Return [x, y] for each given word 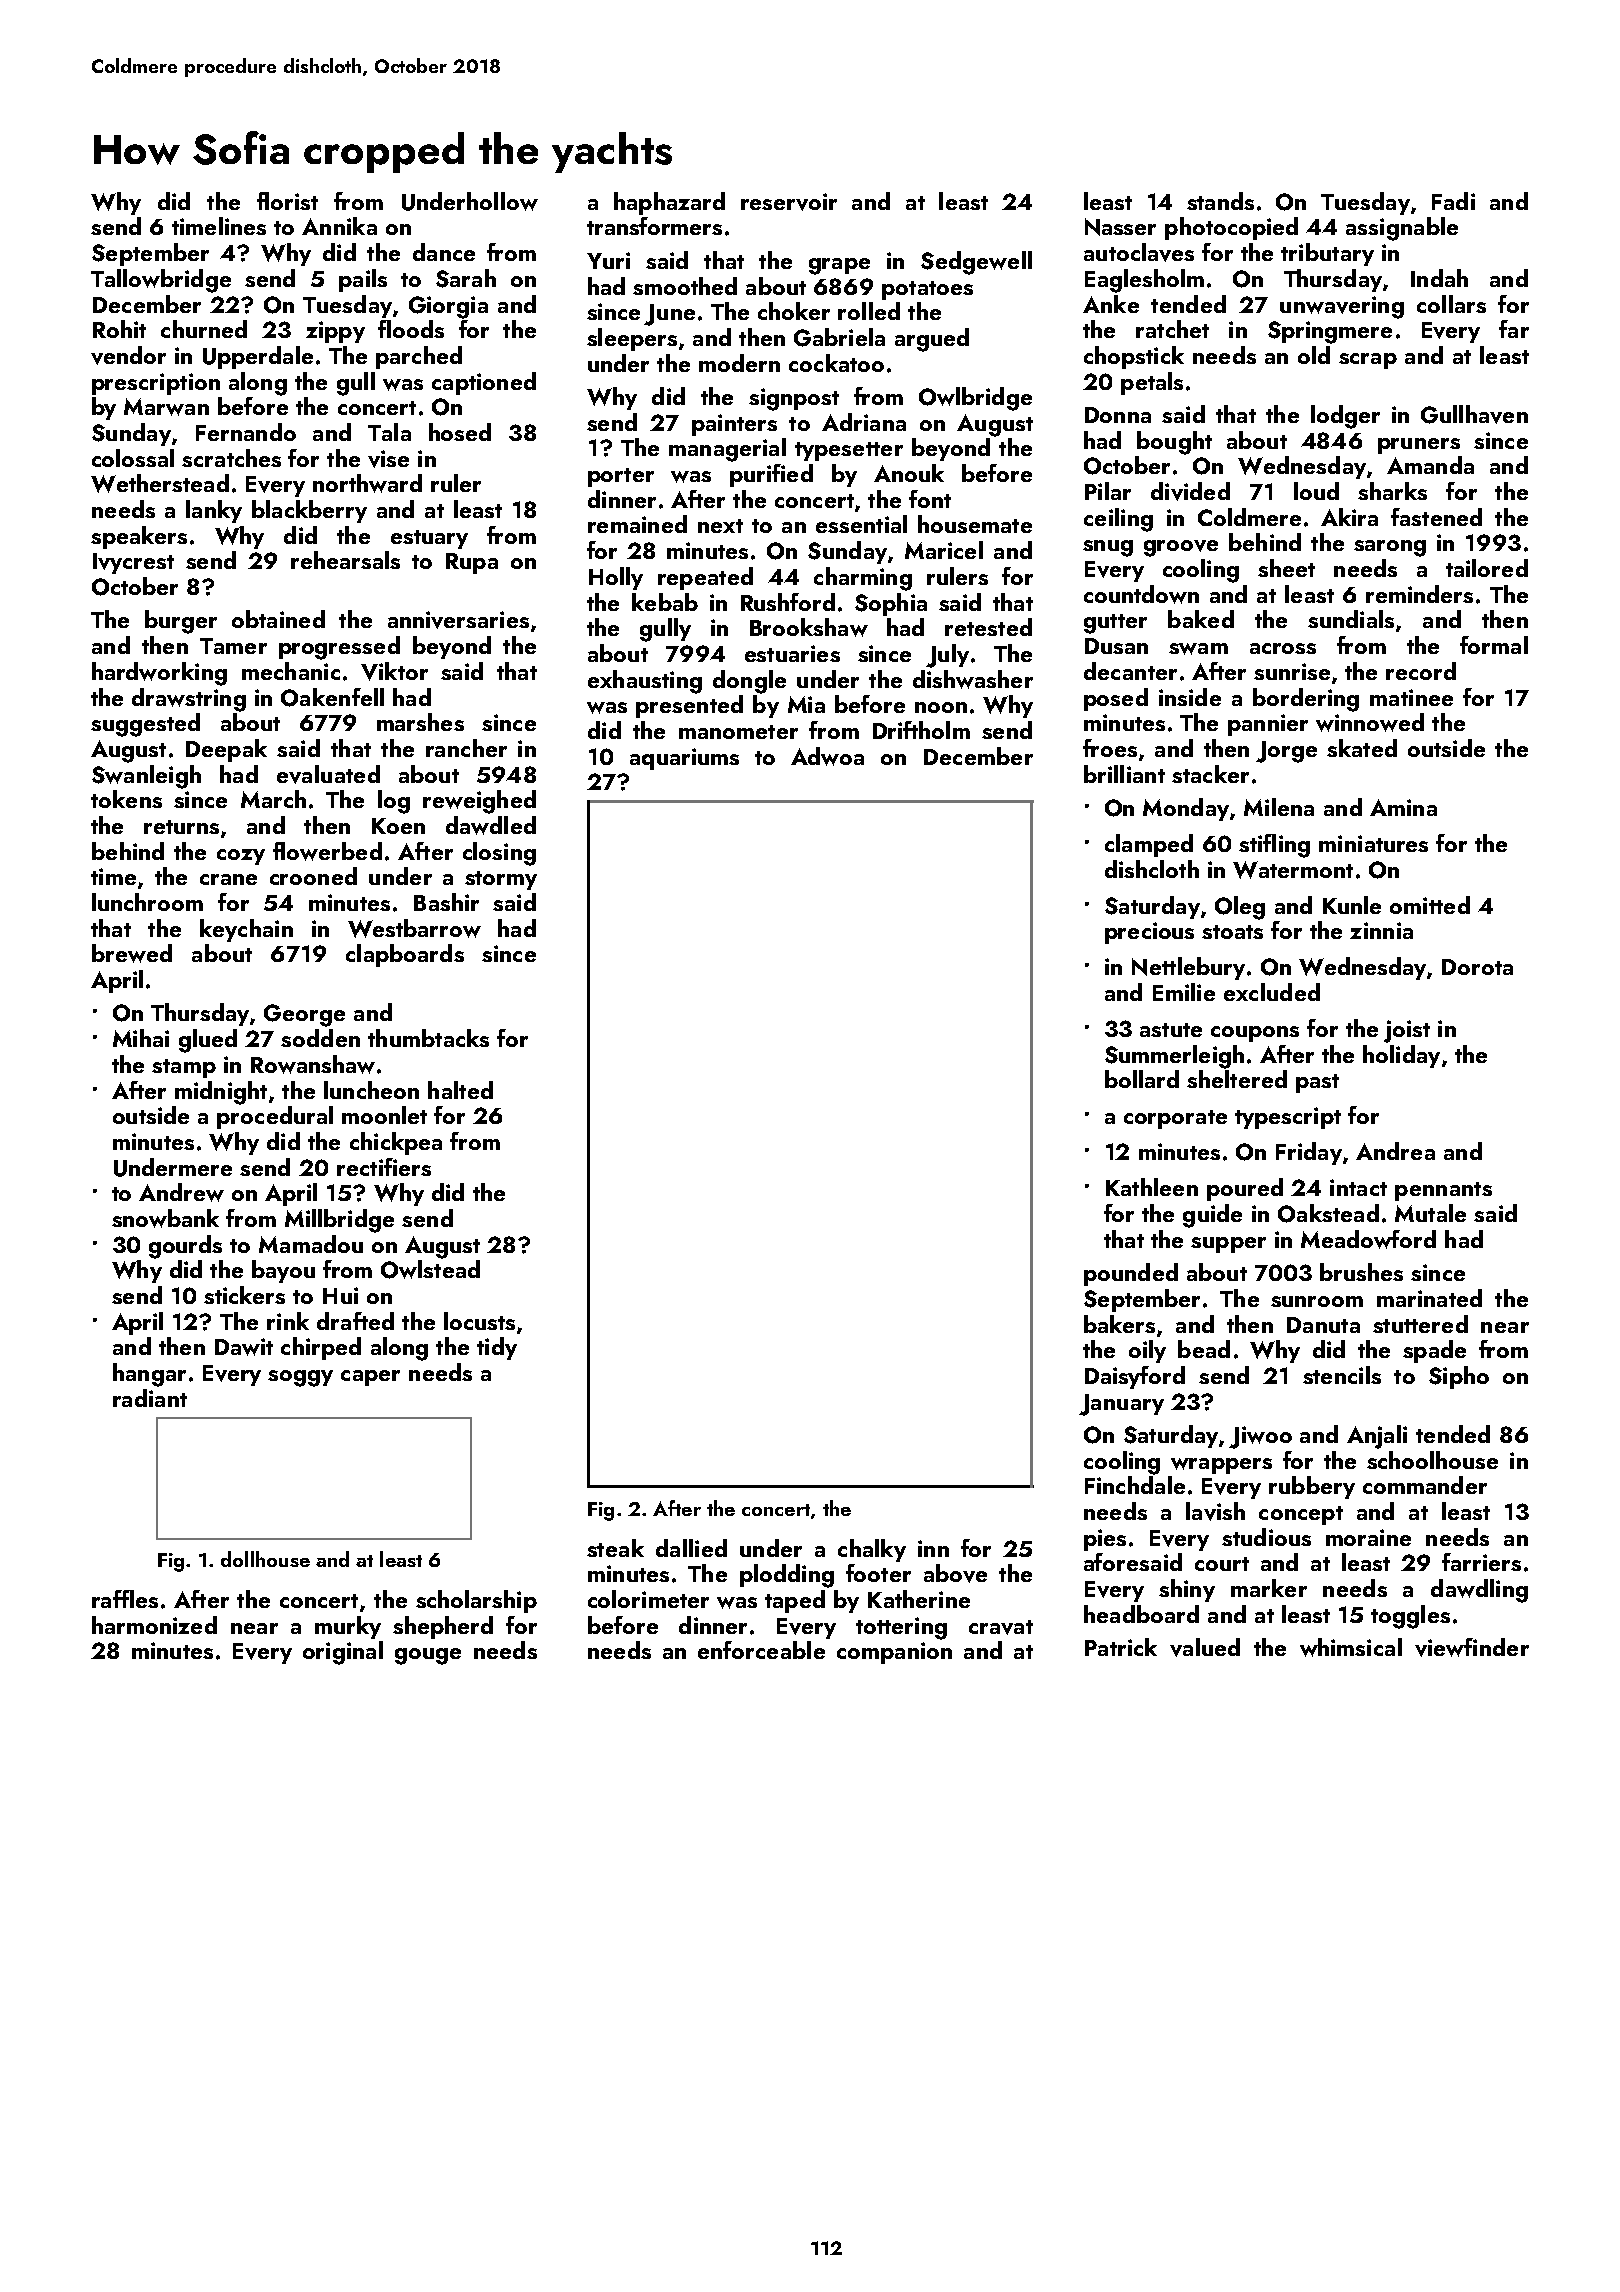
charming [863, 579]
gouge [428, 1656]
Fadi [1453, 201]
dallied [691, 1548]
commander [1425, 1485]
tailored [1487, 568]
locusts [479, 1321]
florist [287, 201]
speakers [139, 537]
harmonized [154, 1625]
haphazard [669, 203]
